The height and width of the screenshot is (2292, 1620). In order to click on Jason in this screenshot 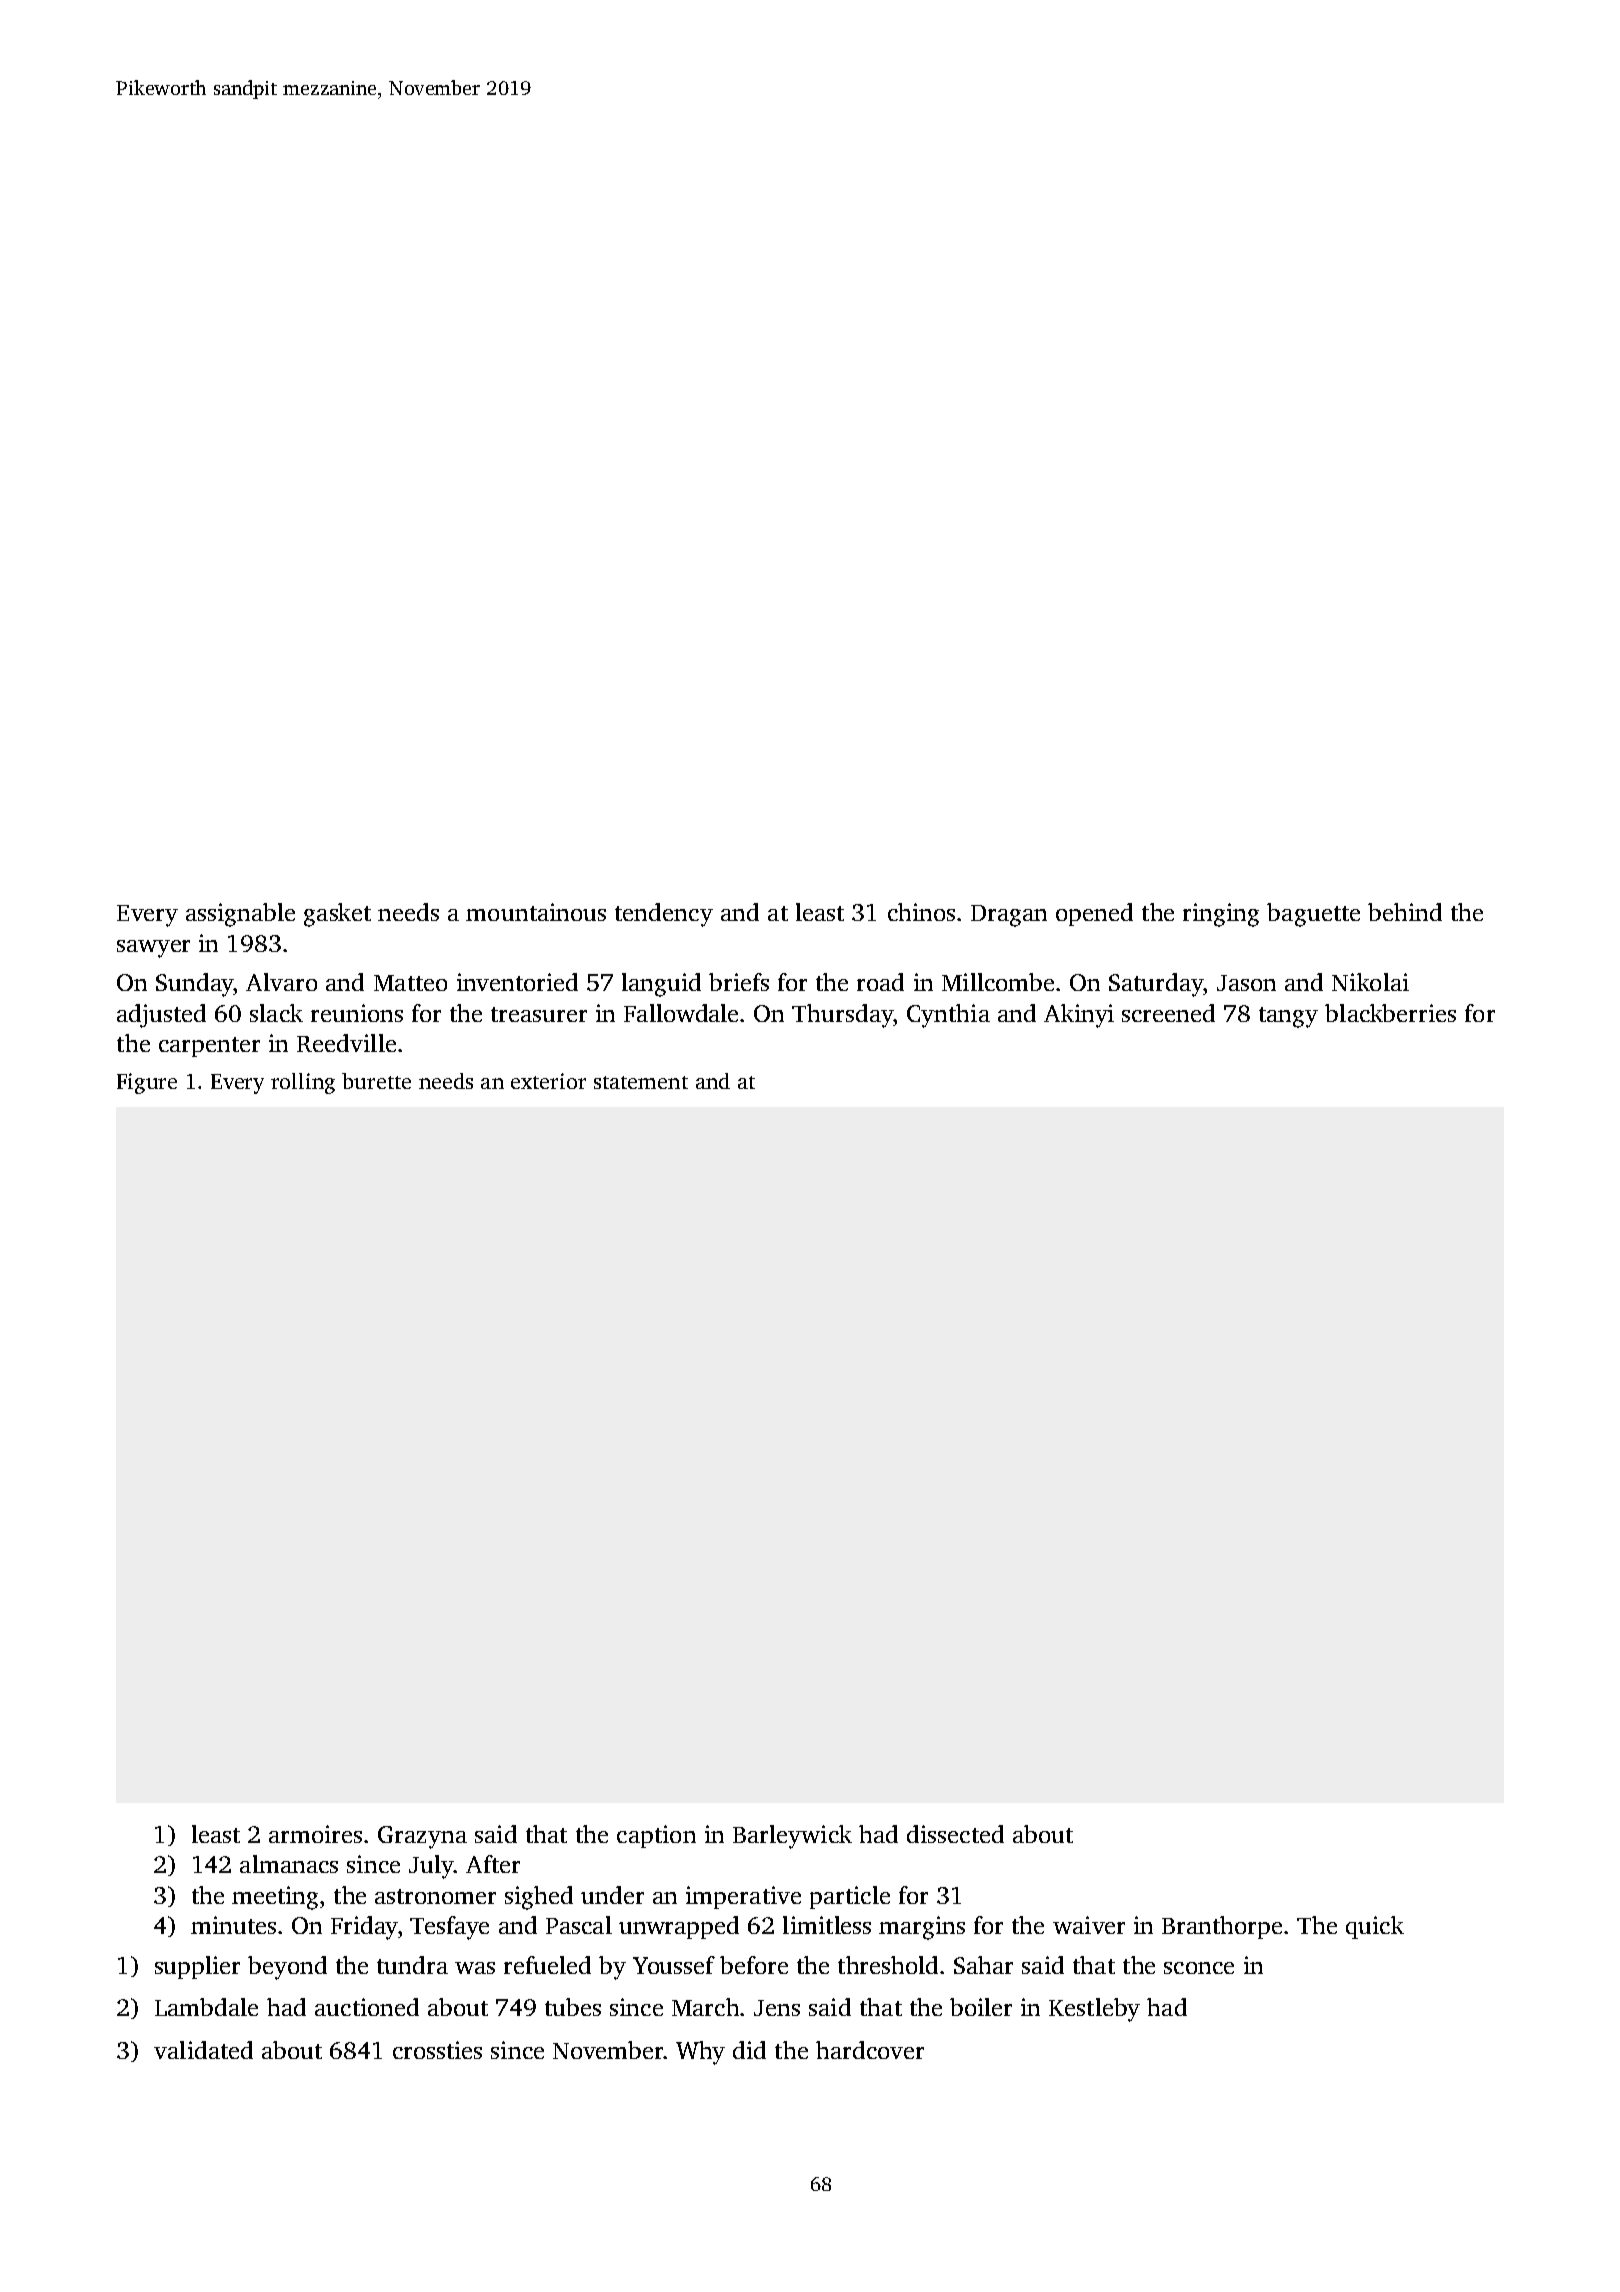, I will do `click(1246, 983)`.
